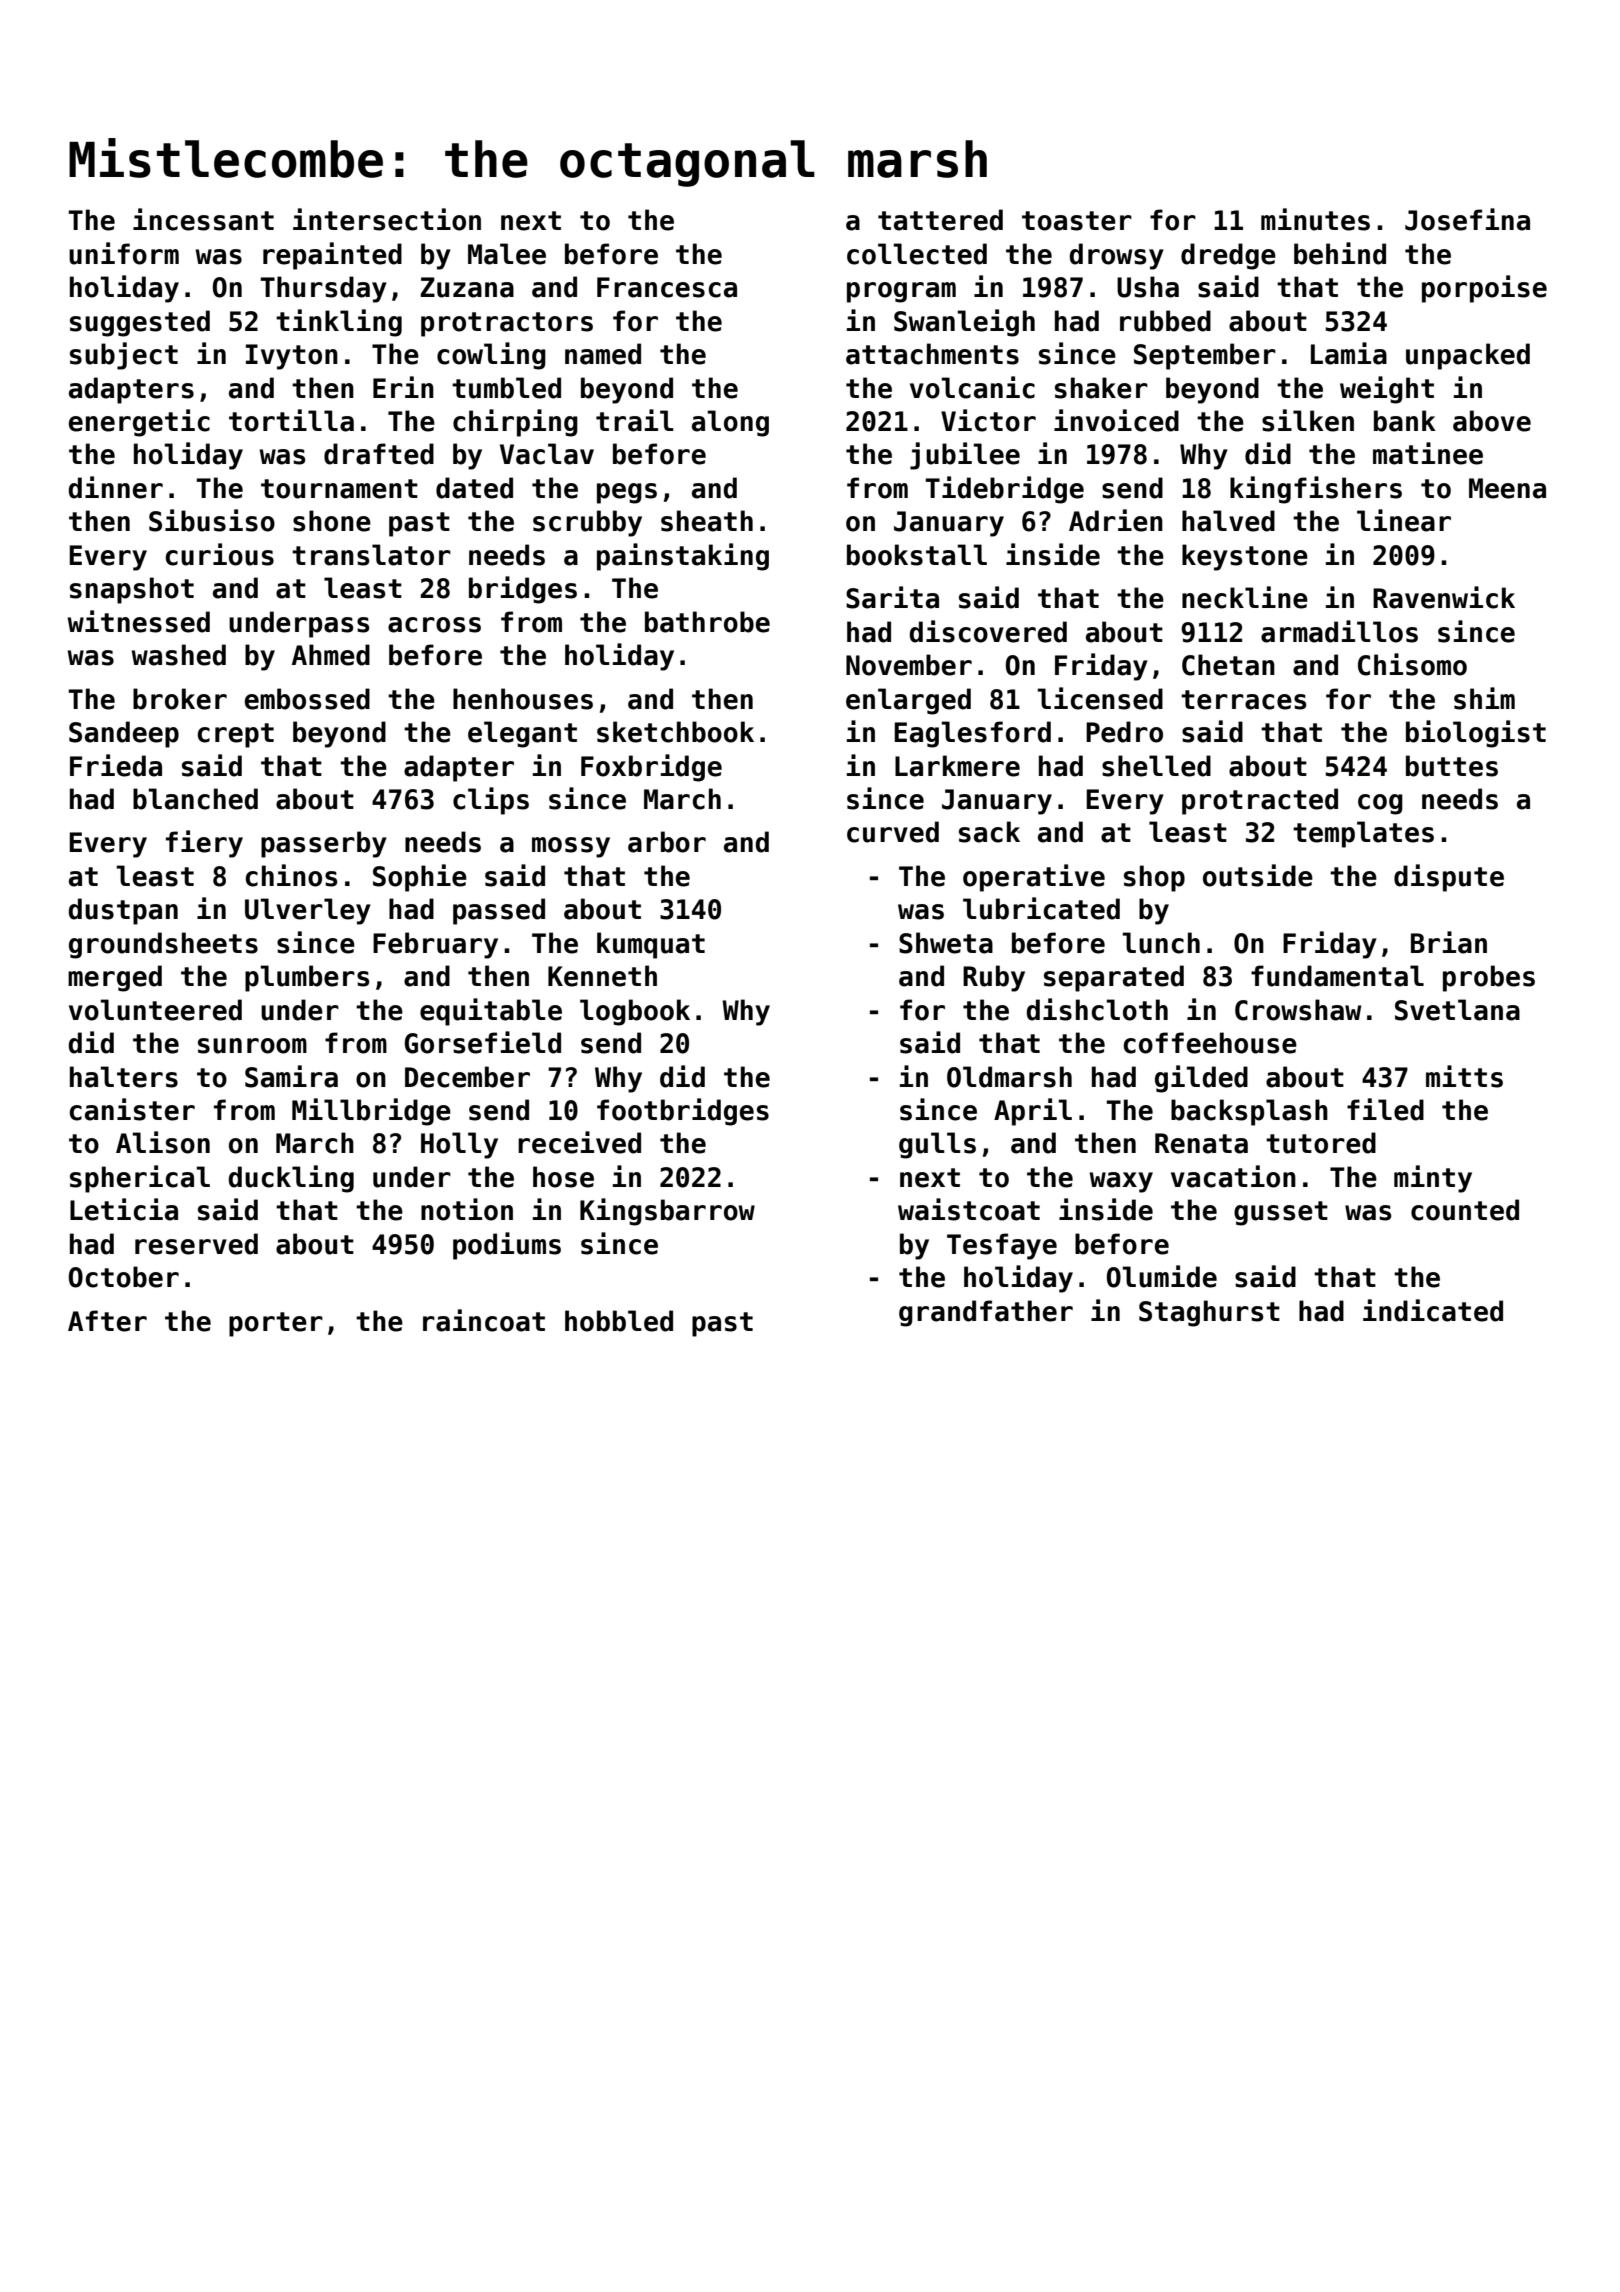 The width and height of the image is (1620, 2292). Describe the element at coordinates (124, 734) in the image. I see `Sandeep` at that location.
